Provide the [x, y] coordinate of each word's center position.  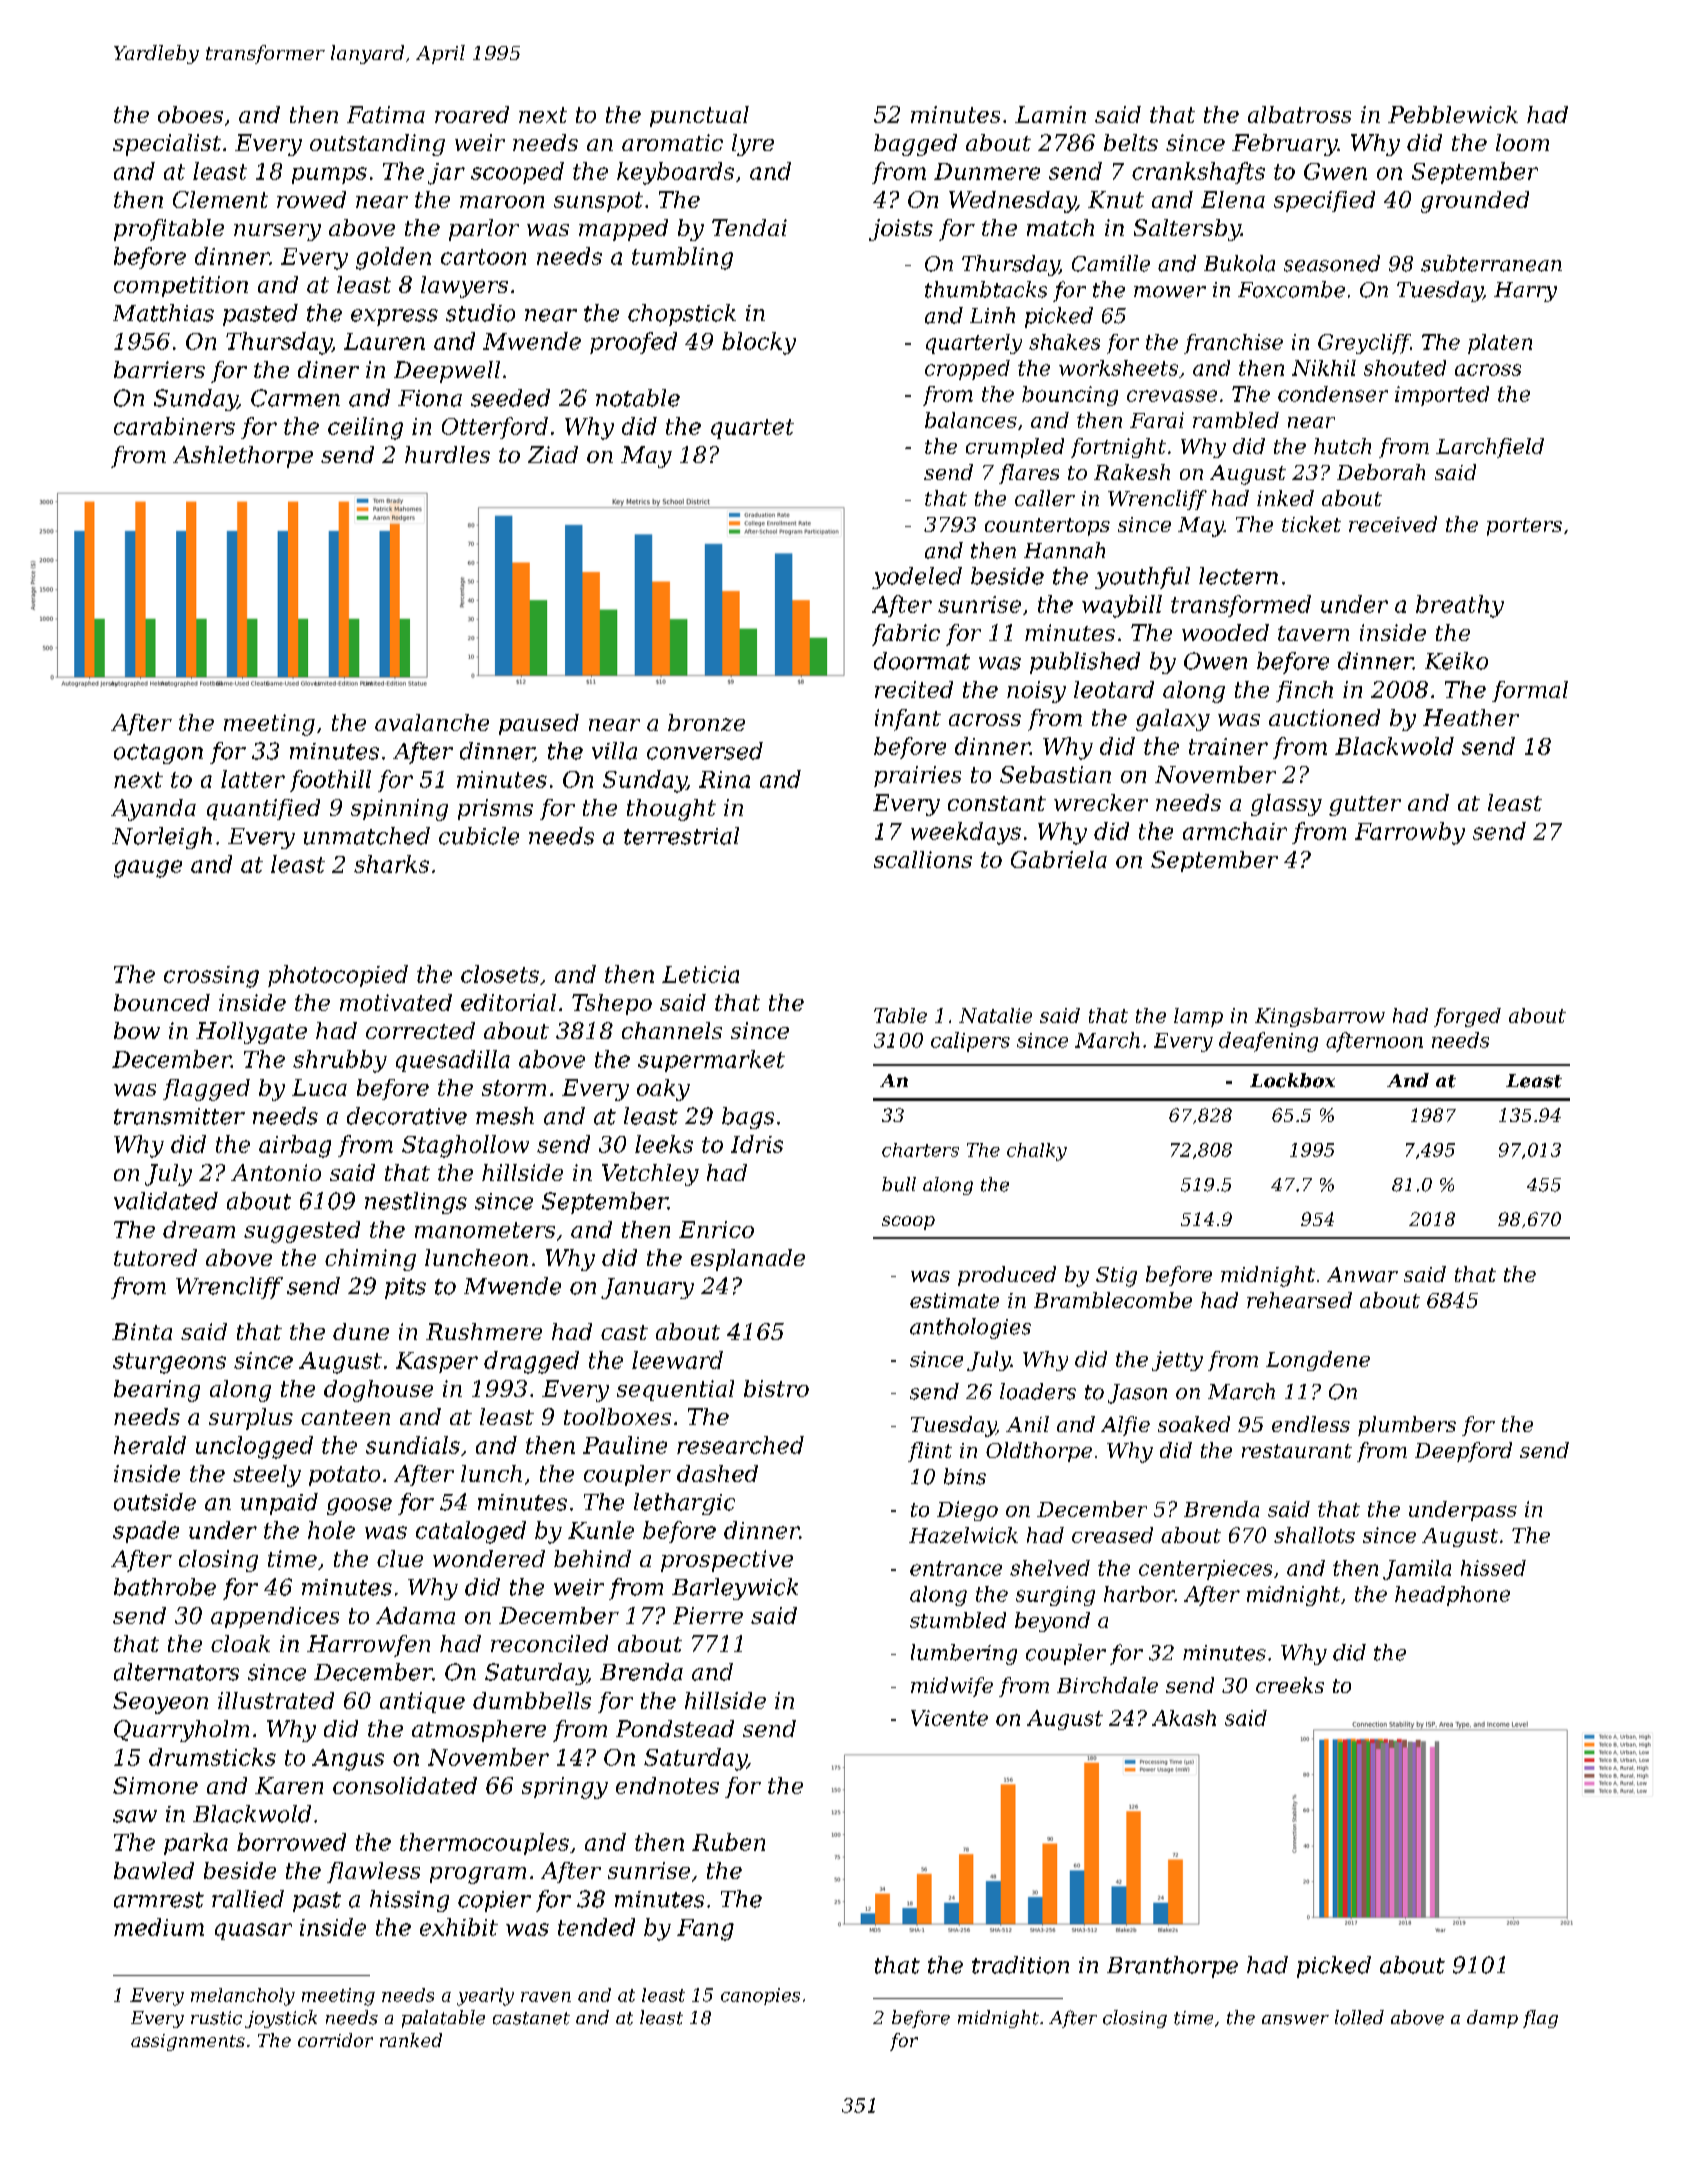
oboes [190, 114]
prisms [495, 809]
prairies [917, 776]
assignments [188, 2042]
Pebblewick [1453, 114]
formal [1530, 691]
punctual [699, 116]
